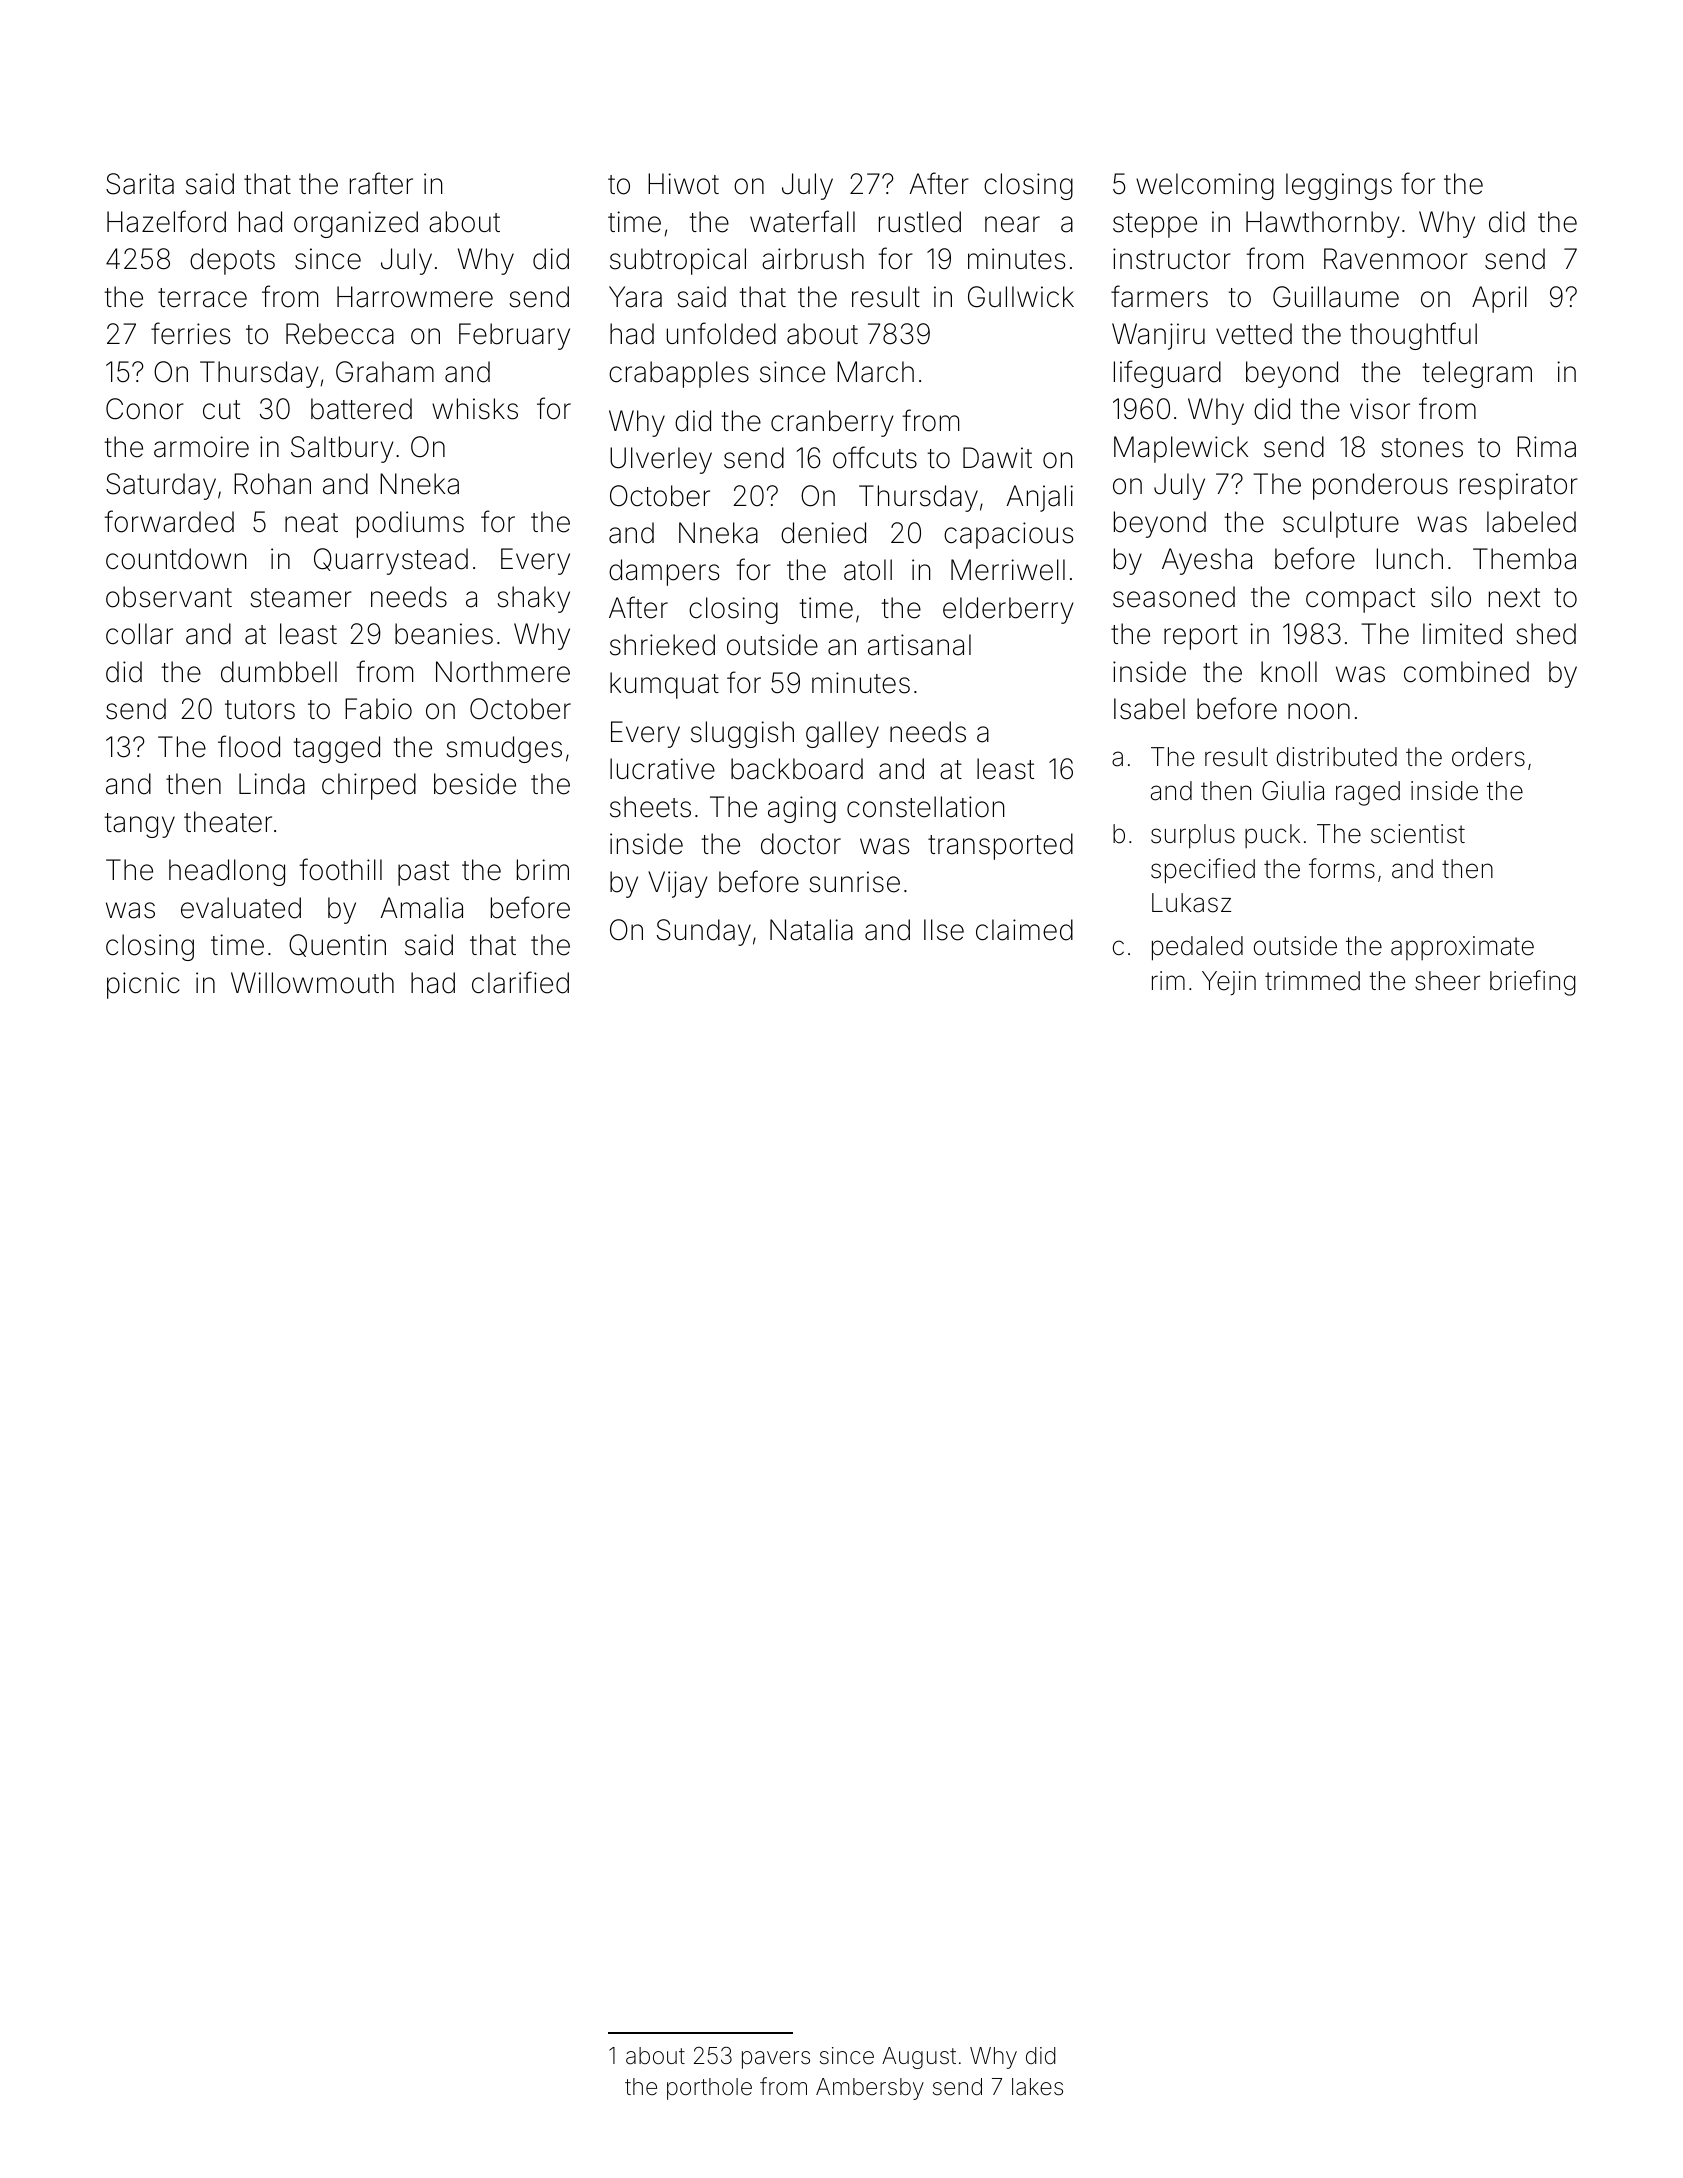 The height and width of the screenshot is (2178, 1683). I want to click on Ambersby, so click(870, 2089).
